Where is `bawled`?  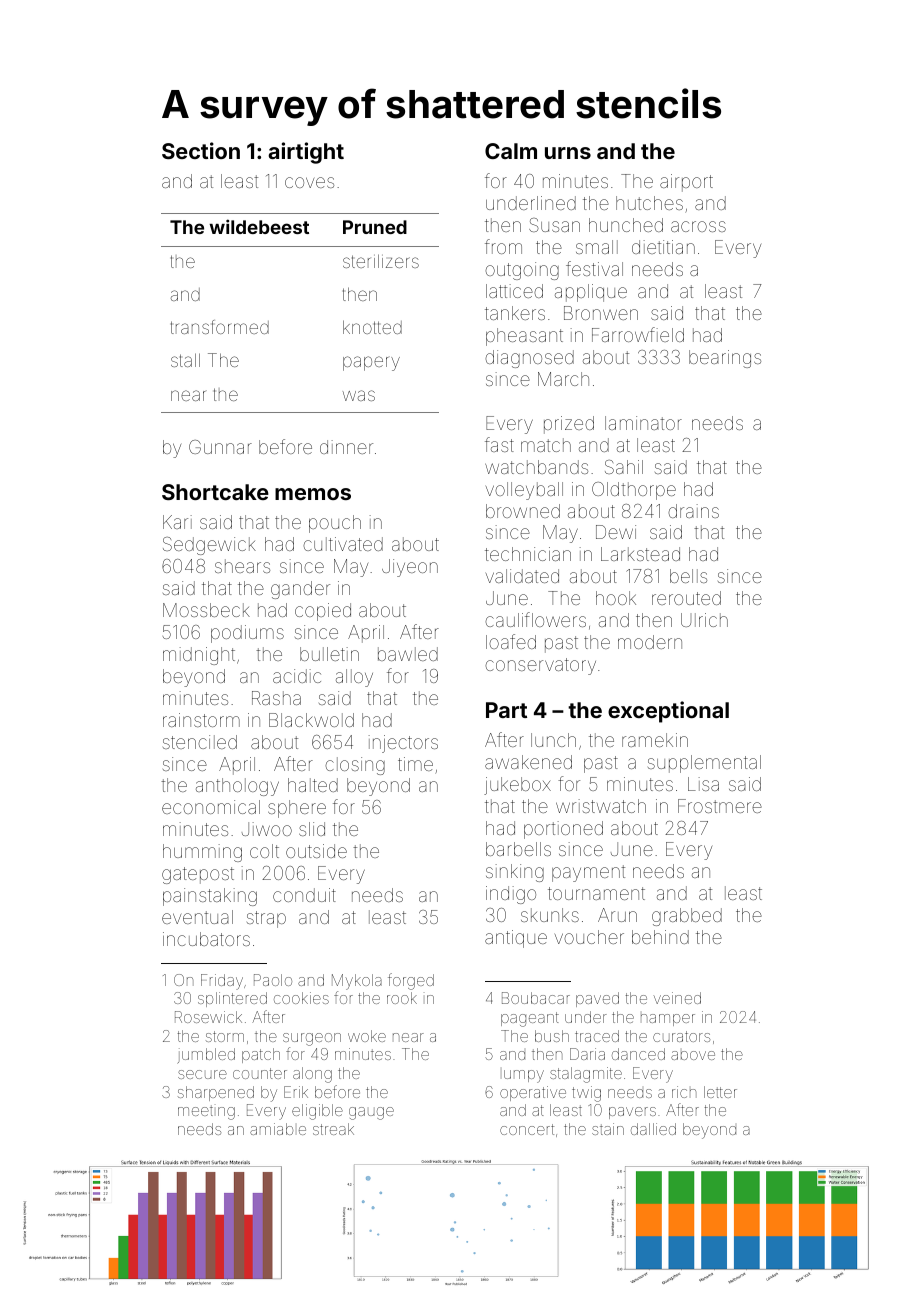 bawled is located at coordinates (408, 654).
